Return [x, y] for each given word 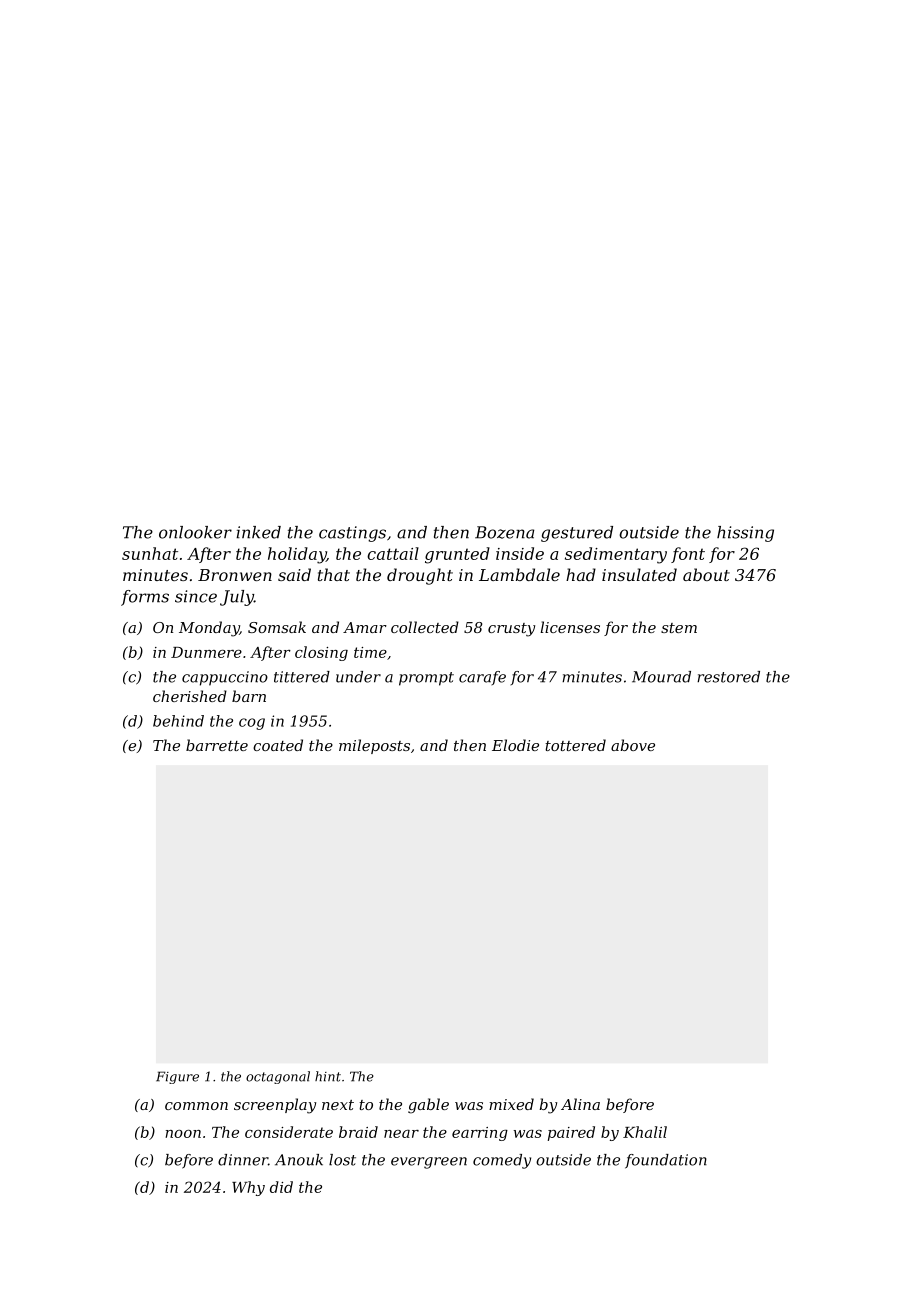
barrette [217, 745]
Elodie [515, 745]
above [633, 745]
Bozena [504, 532]
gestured [577, 534]
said [294, 574]
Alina [580, 1104]
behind [178, 721]
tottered [575, 745]
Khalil [645, 1132]
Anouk [299, 1160]
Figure [177, 1077]
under [358, 677]
